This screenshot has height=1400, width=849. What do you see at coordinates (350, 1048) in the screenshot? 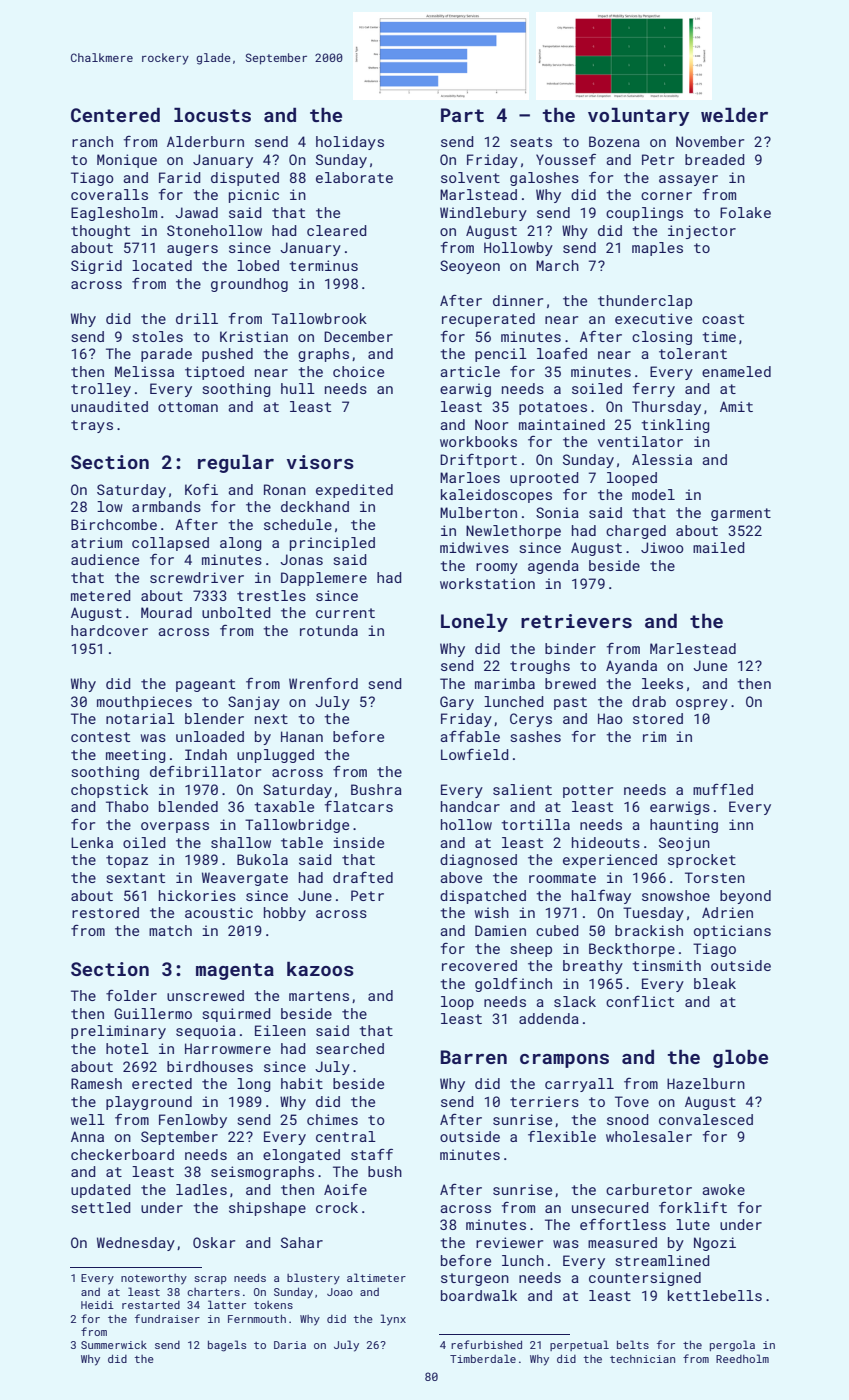
I see `searched` at bounding box center [350, 1048].
